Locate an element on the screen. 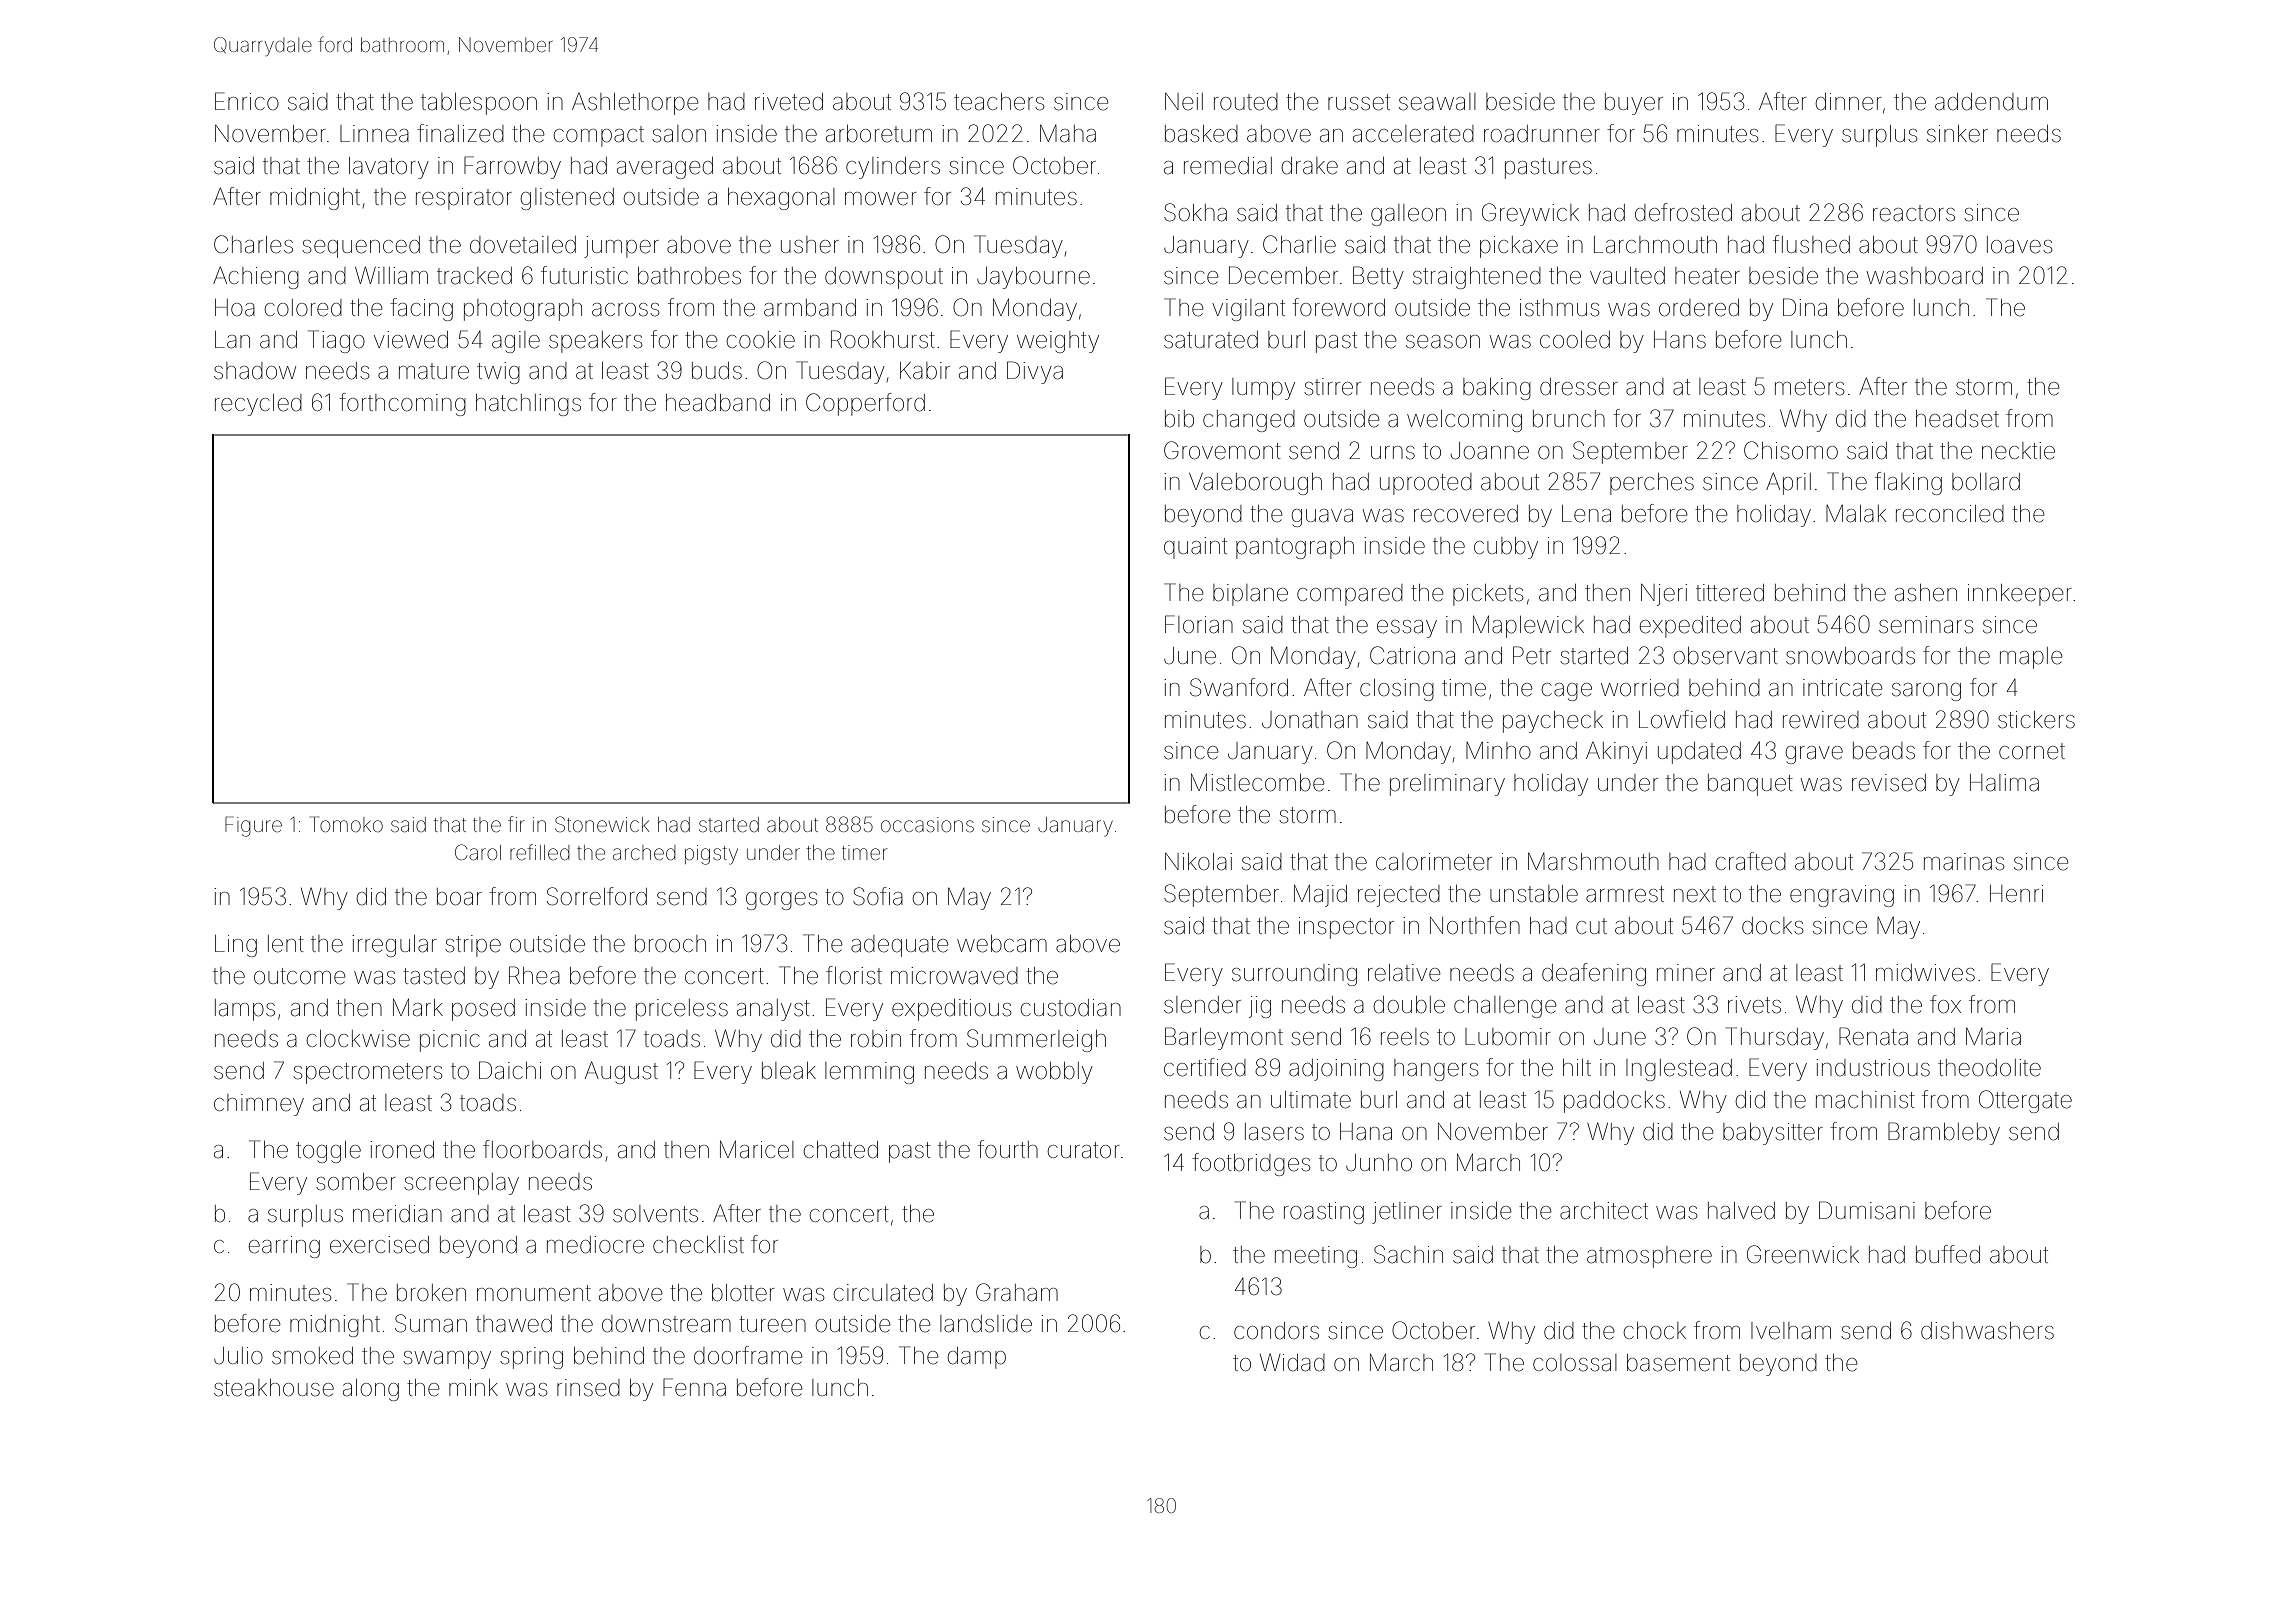 The width and height of the screenshot is (2292, 1620). Florian is located at coordinates (1199, 624).
